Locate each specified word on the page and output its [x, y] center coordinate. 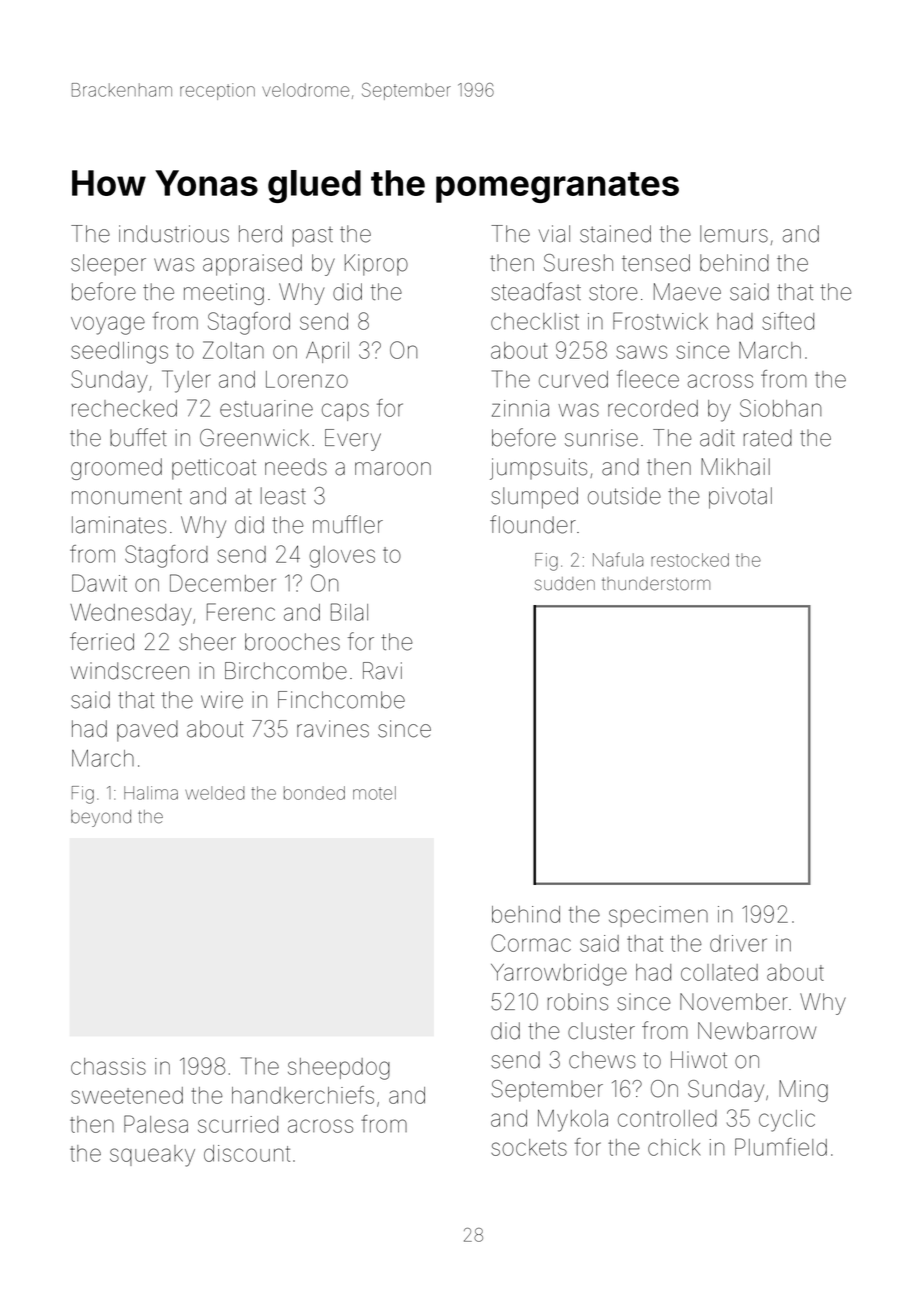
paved [147, 731]
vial [554, 234]
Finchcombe [341, 700]
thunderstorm [656, 584]
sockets [529, 1147]
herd [260, 234]
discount [247, 1153]
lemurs [734, 234]
